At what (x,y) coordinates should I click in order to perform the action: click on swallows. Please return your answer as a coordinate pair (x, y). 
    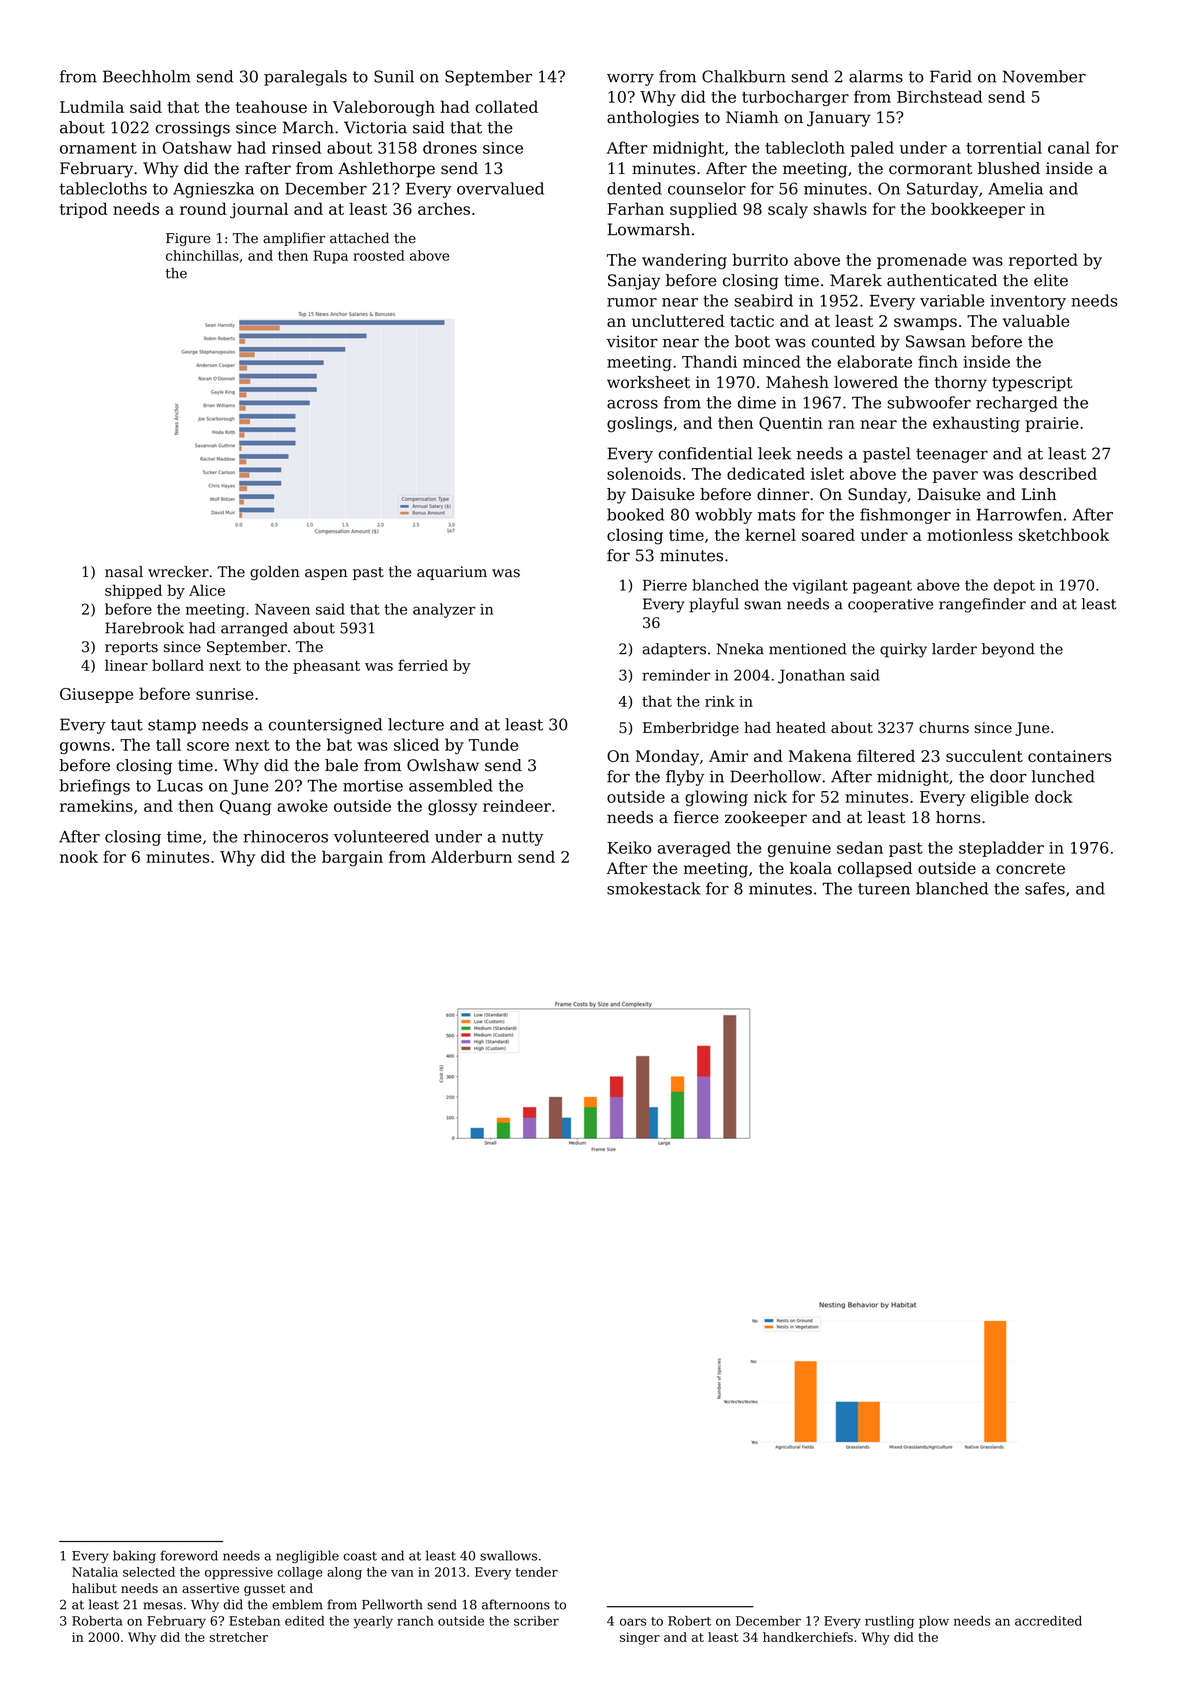
    Looking at the image, I should click on (508, 1555).
